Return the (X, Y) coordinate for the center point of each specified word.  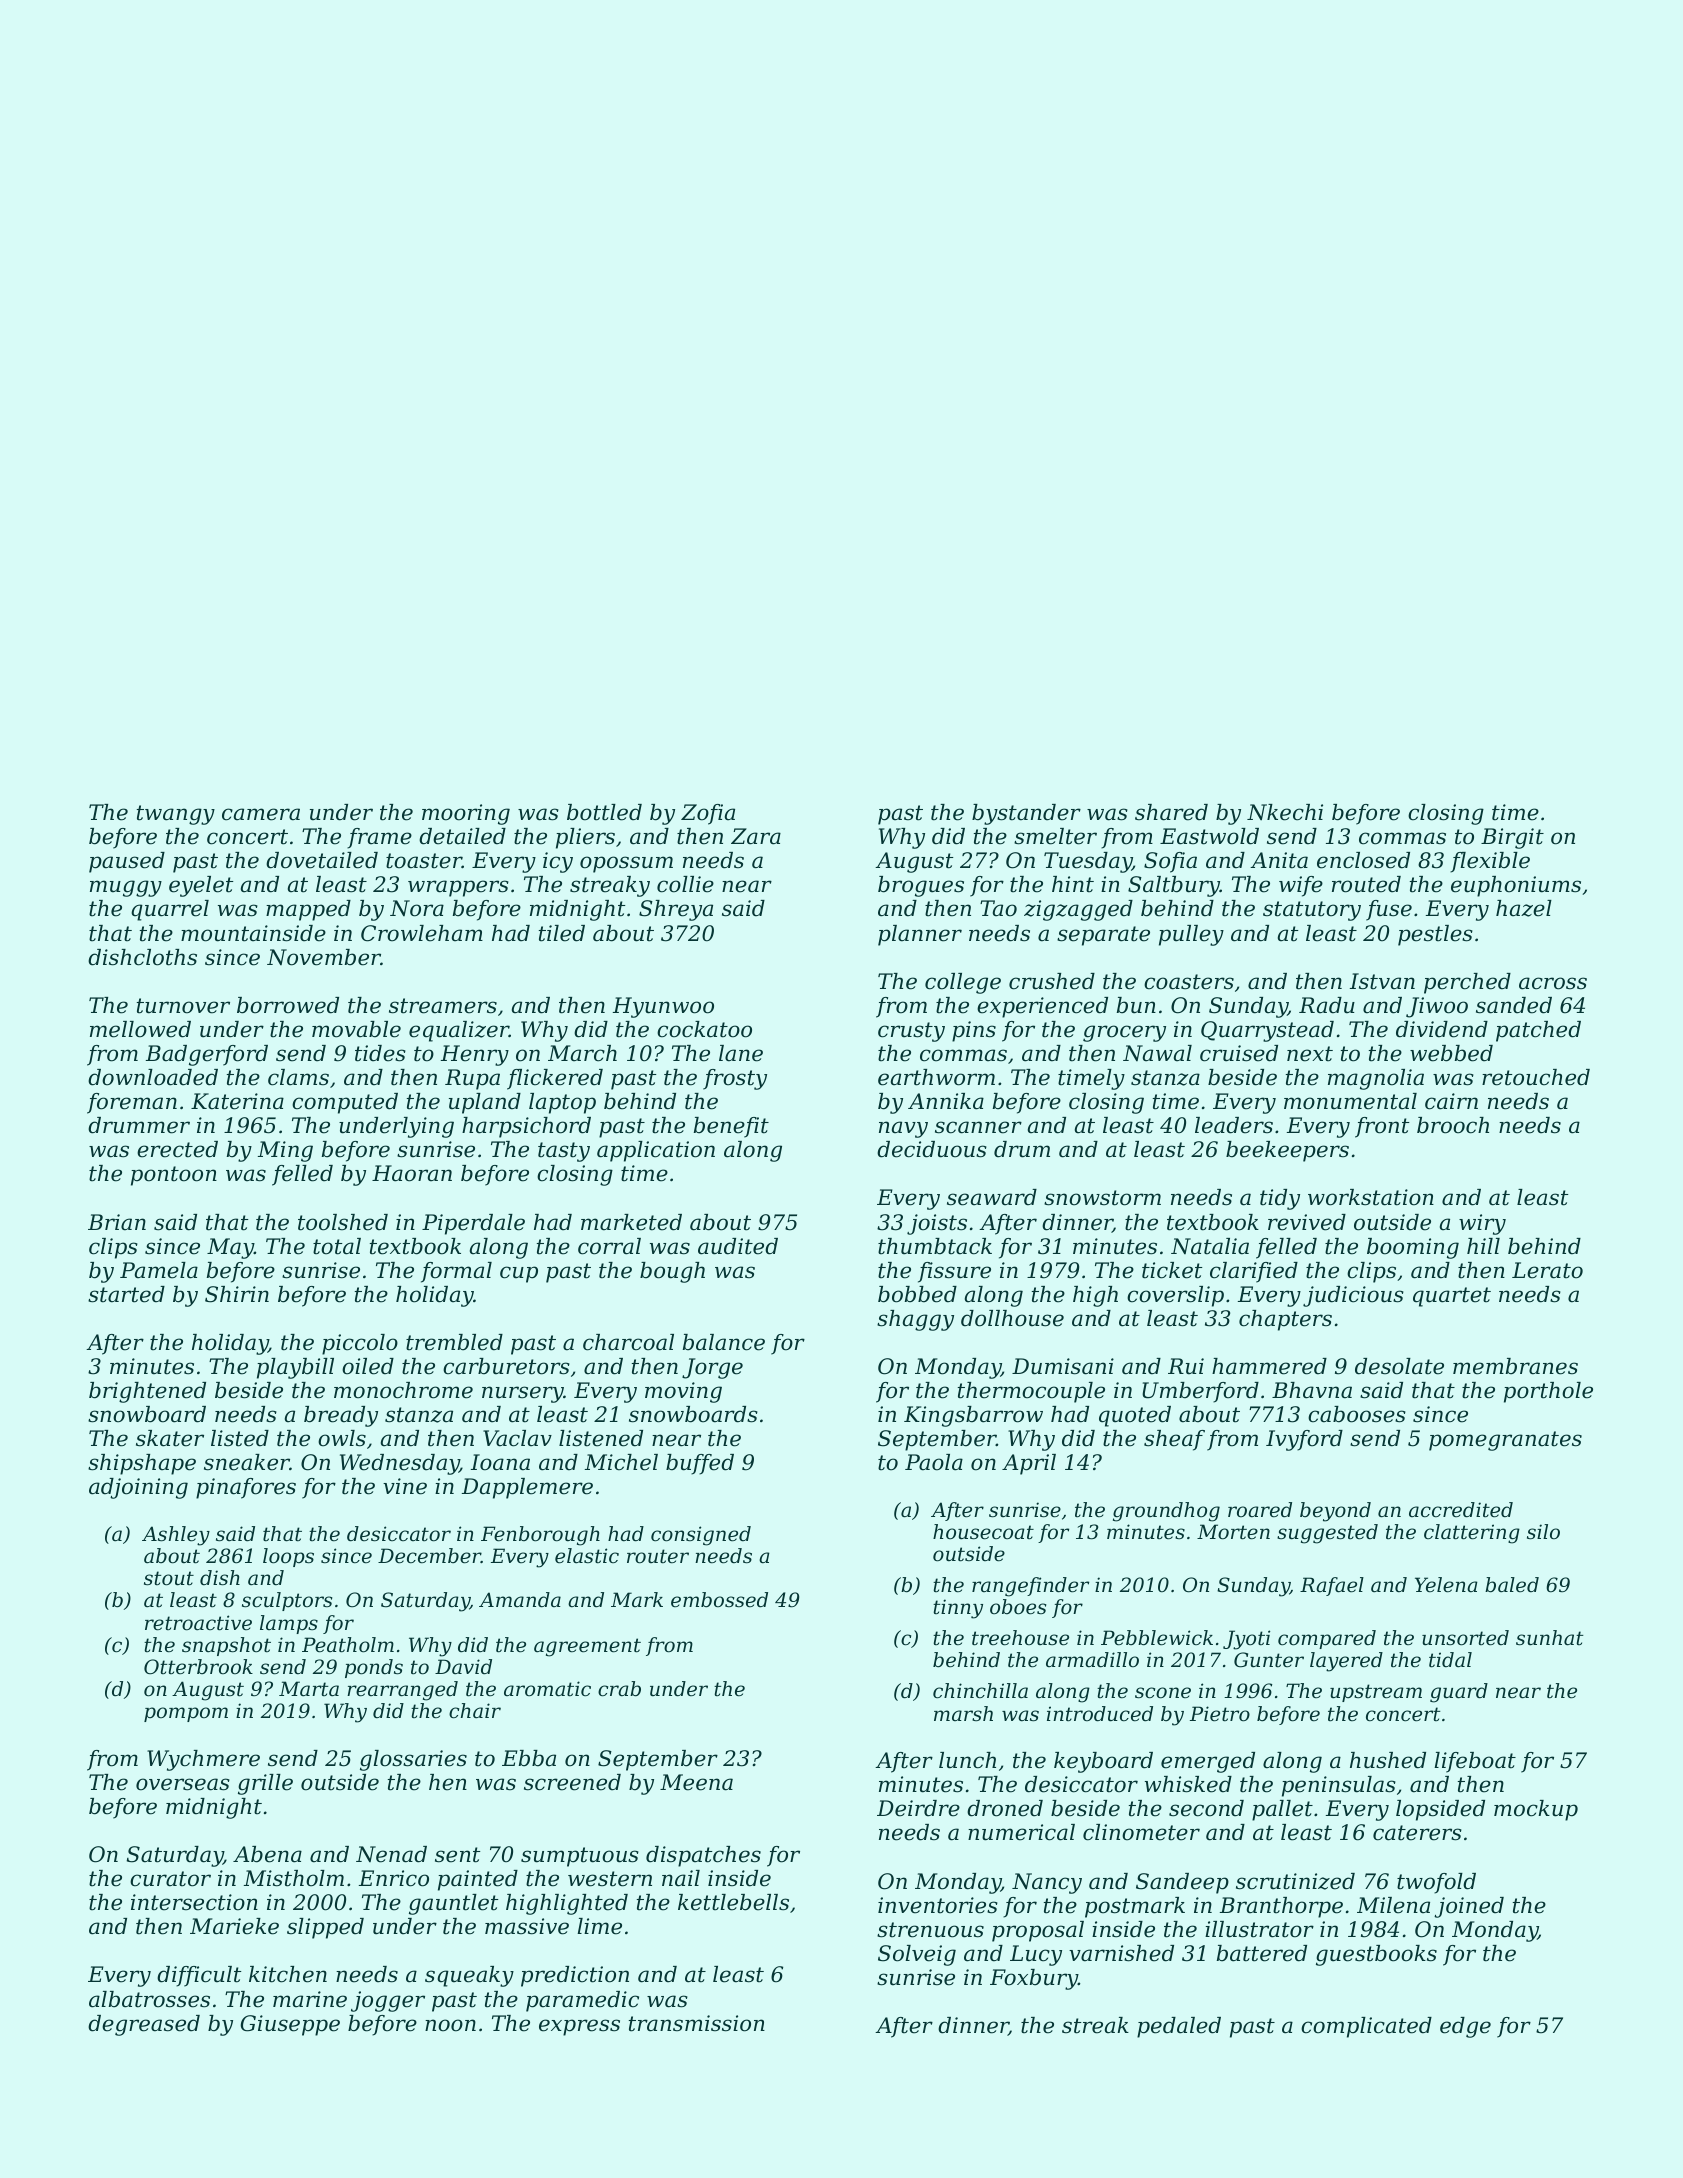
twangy (176, 815)
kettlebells (733, 1902)
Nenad (391, 1854)
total (337, 1246)
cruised (1239, 1053)
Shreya (676, 910)
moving (683, 1392)
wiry (1482, 1224)
